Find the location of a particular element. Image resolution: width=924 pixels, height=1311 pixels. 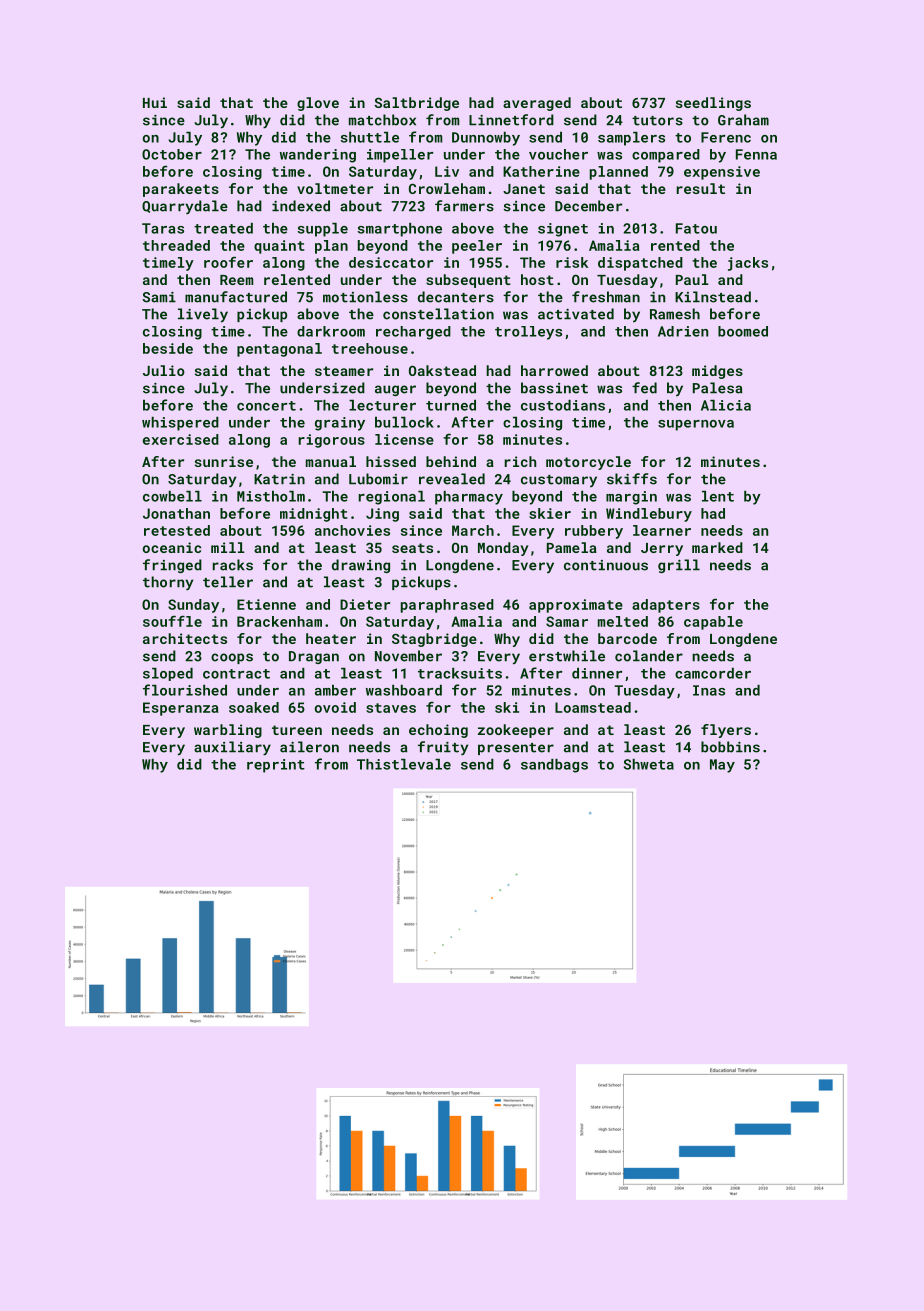

Hui is located at coordinates (155, 102).
